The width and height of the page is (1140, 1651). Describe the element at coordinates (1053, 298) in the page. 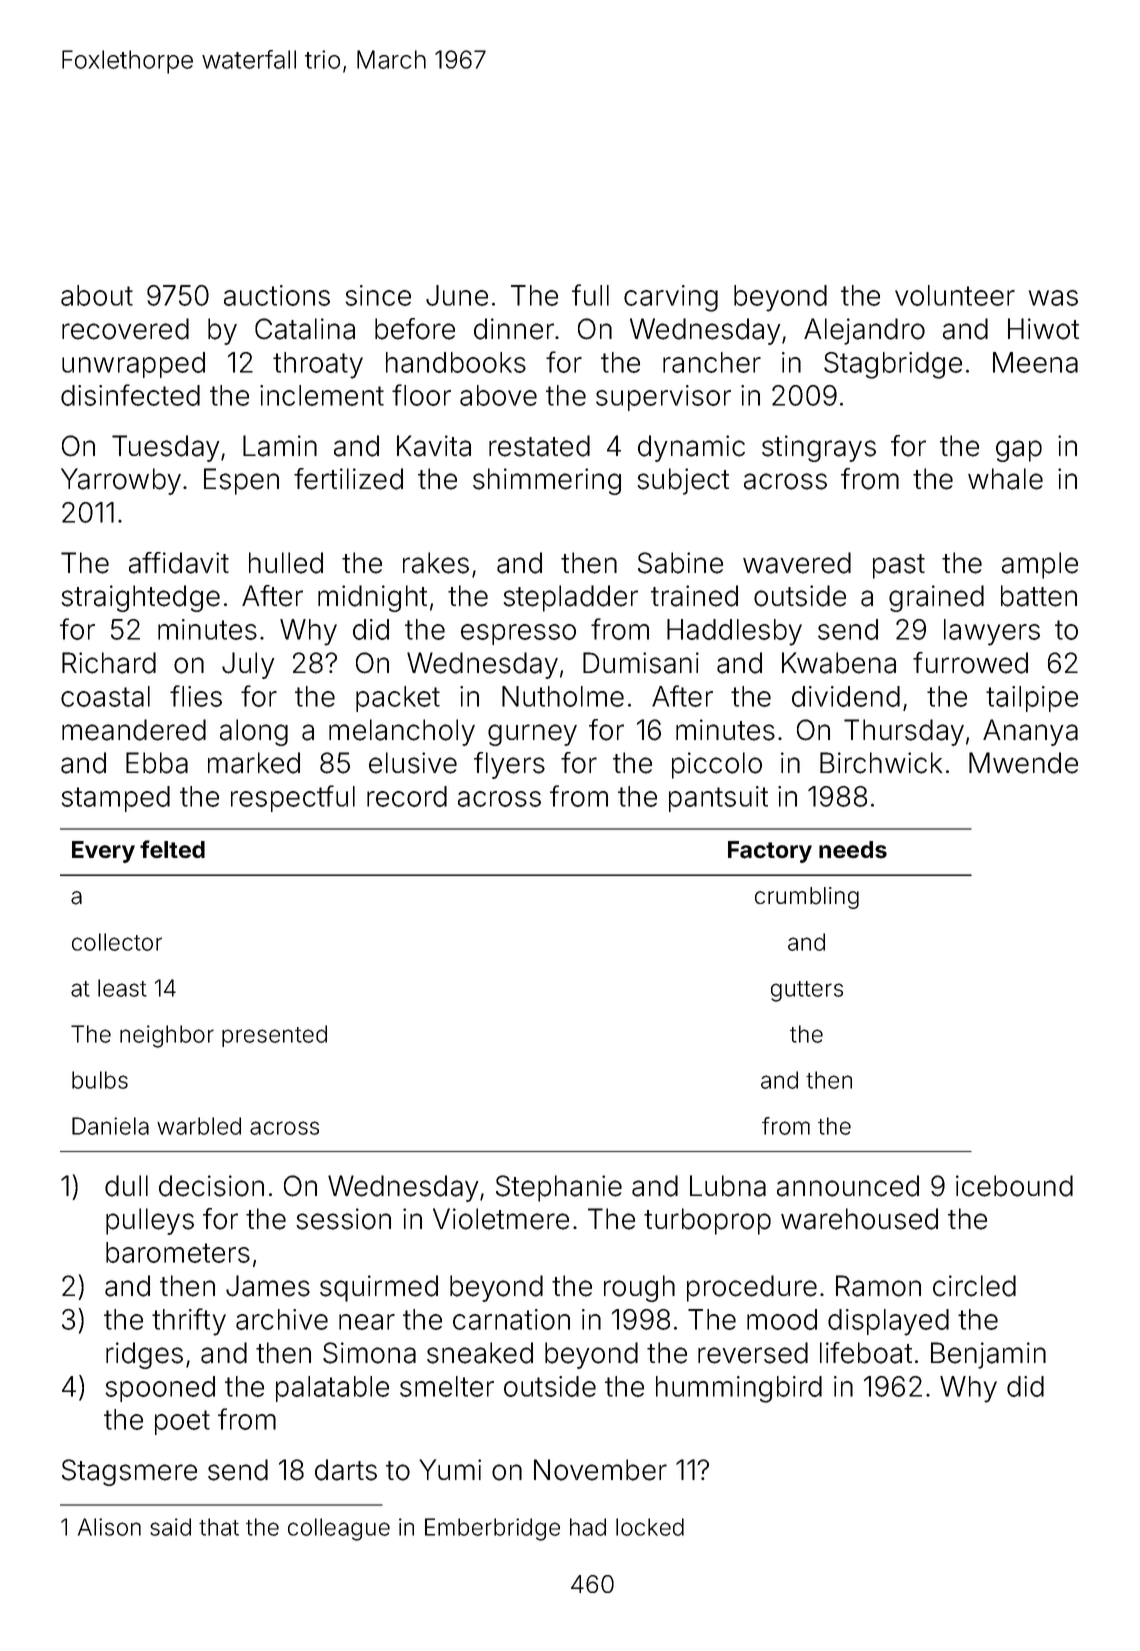

I see `was` at that location.
